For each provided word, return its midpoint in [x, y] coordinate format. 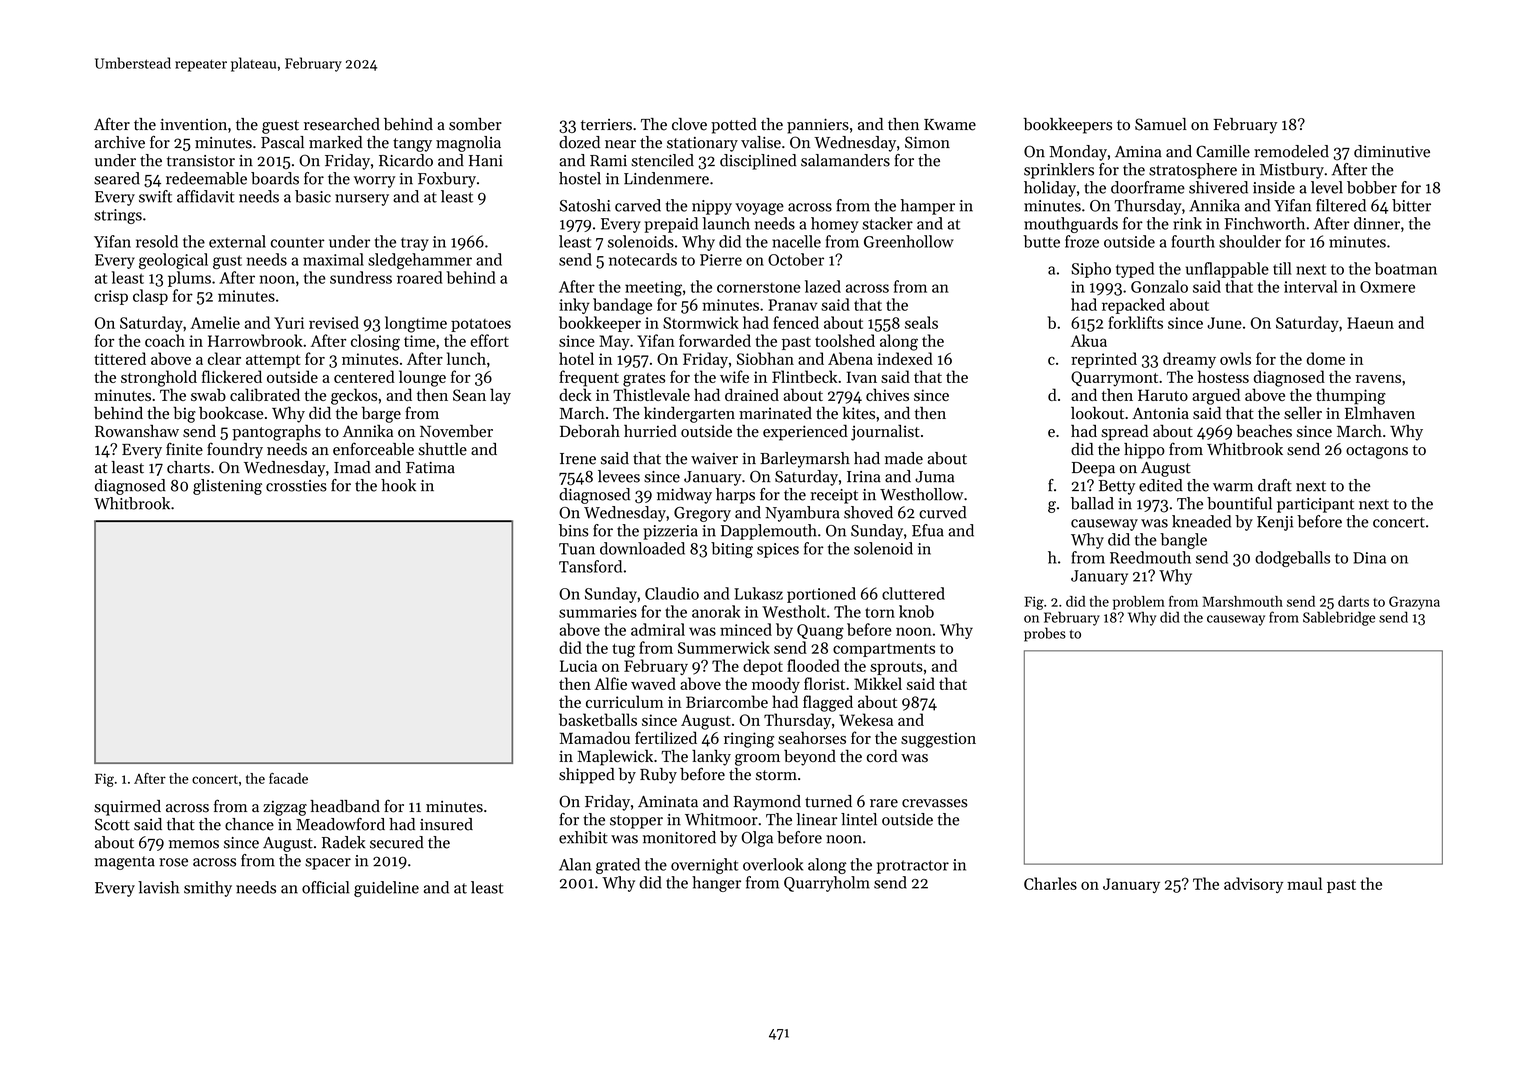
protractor [913, 867]
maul [1304, 883]
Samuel [1161, 124]
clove [689, 124]
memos [194, 844]
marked [335, 142]
